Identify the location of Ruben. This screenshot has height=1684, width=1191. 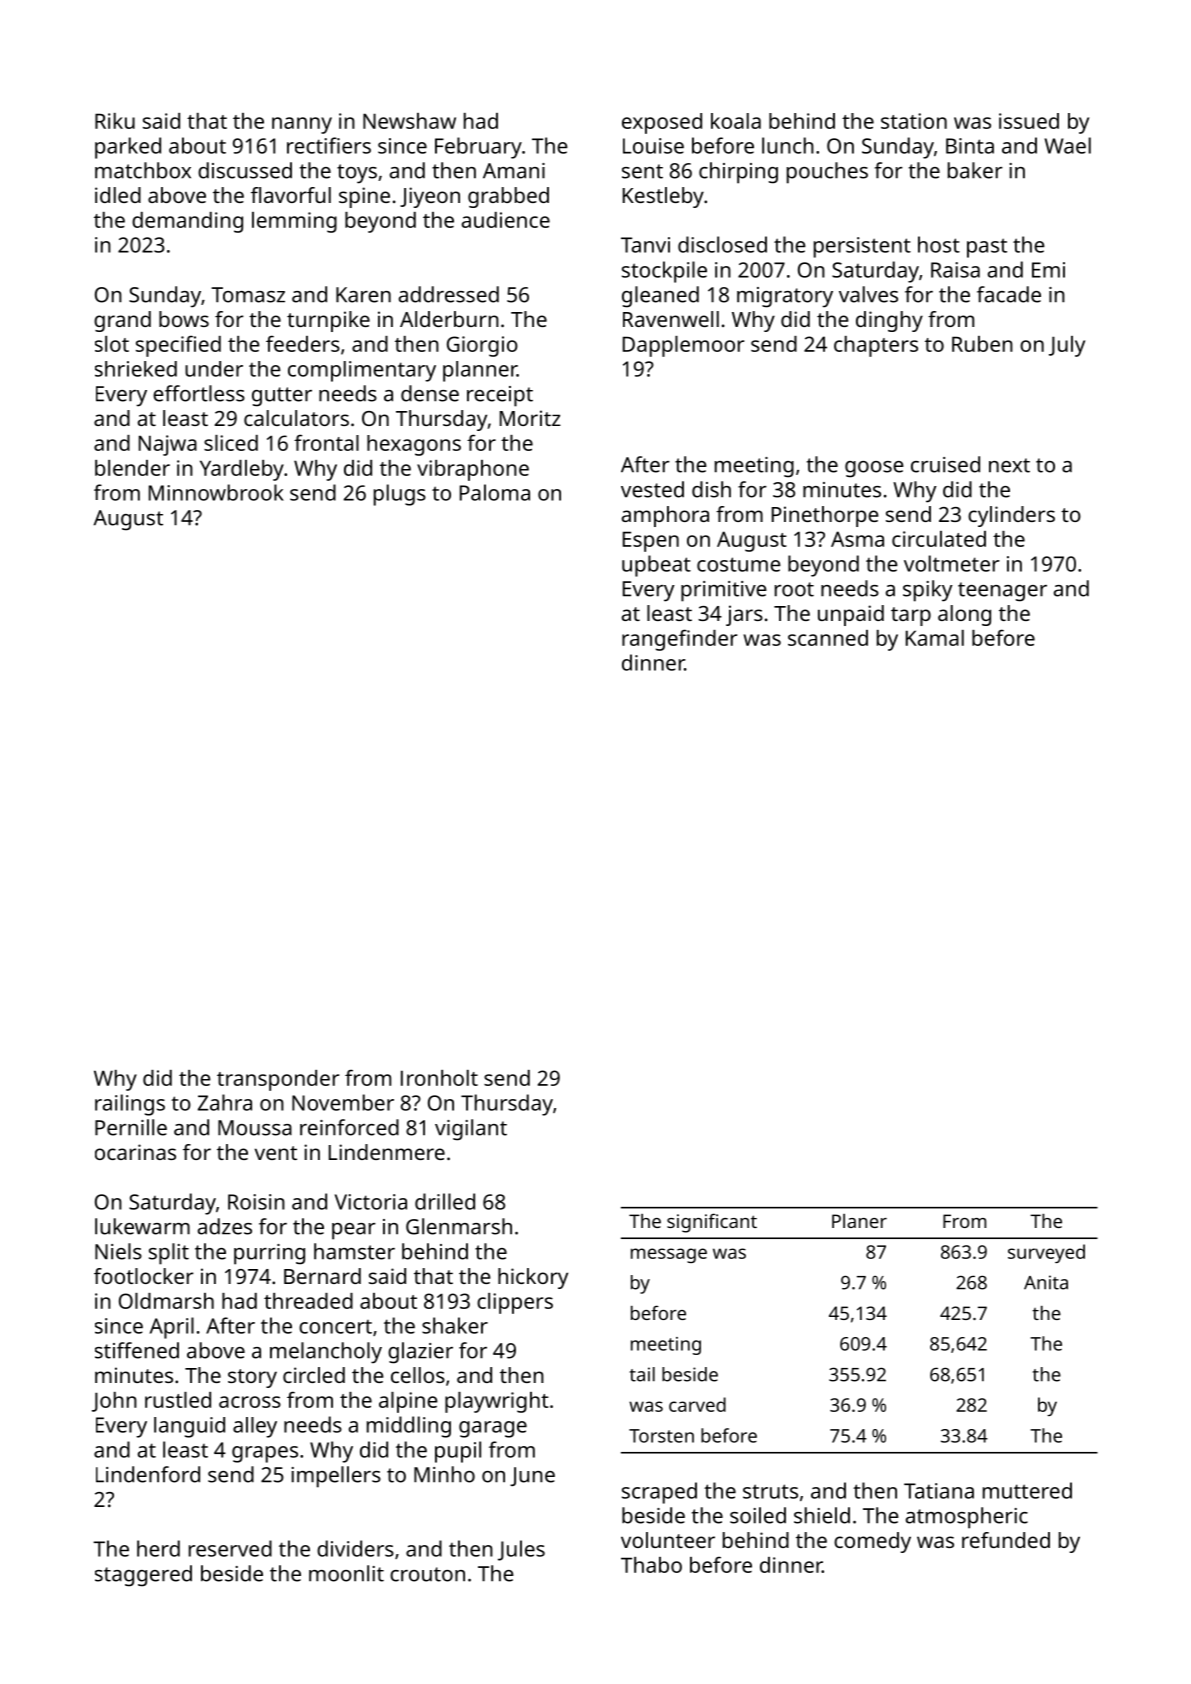
(982, 344).
